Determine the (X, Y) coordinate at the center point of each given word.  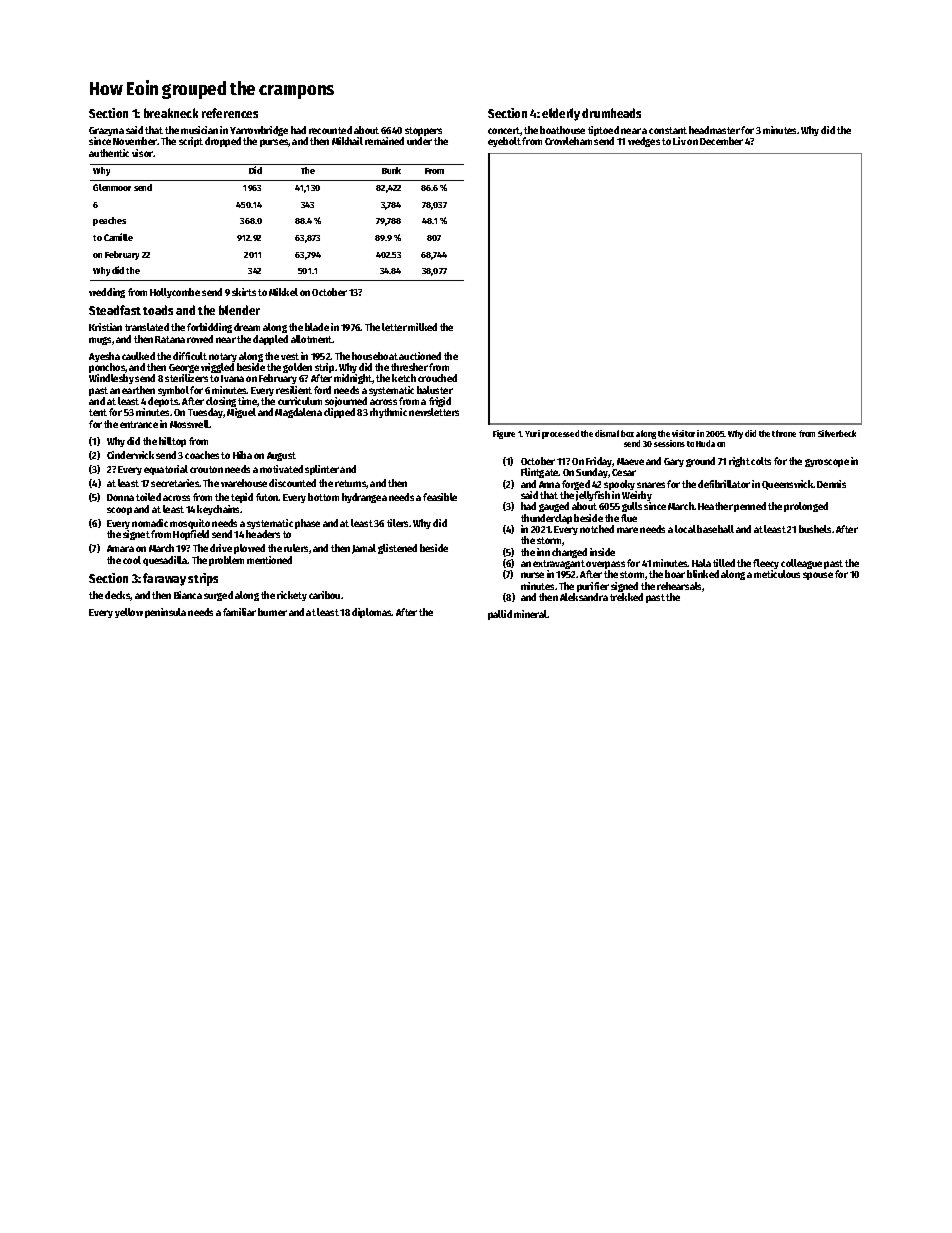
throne (784, 433)
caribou (324, 595)
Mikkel (283, 292)
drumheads (611, 113)
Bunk (391, 170)
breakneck (171, 113)
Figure (504, 434)
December (721, 141)
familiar (239, 612)
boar (675, 574)
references (230, 113)
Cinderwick (130, 455)
